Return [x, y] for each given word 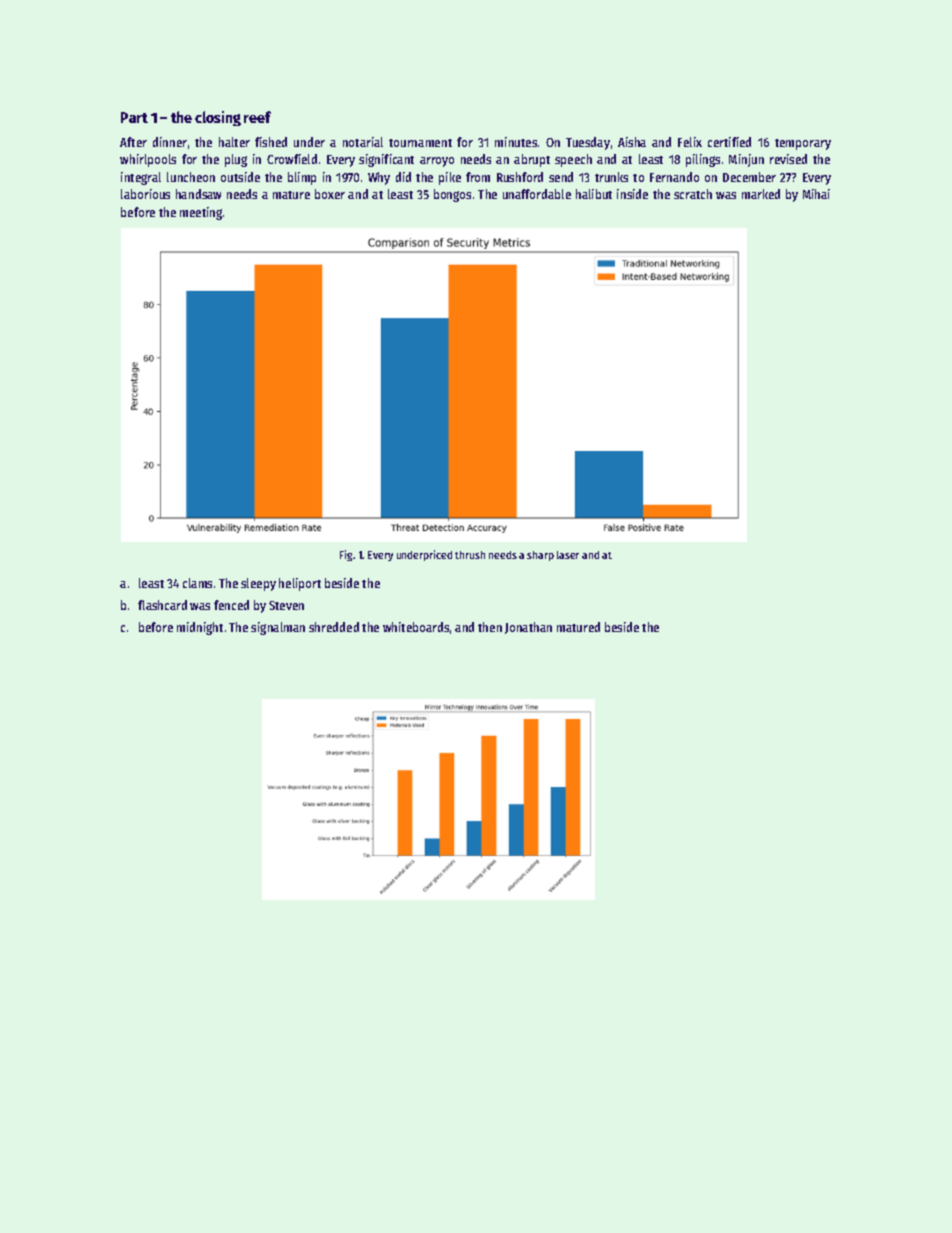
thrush [470, 555]
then [490, 627]
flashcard [162, 605]
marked [761, 194]
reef [257, 117]
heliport [300, 584]
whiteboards [416, 627]
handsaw [198, 194]
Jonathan [528, 628]
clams [197, 583]
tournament [420, 143]
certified [729, 142]
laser [568, 555]
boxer [330, 194]
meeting [201, 213]
